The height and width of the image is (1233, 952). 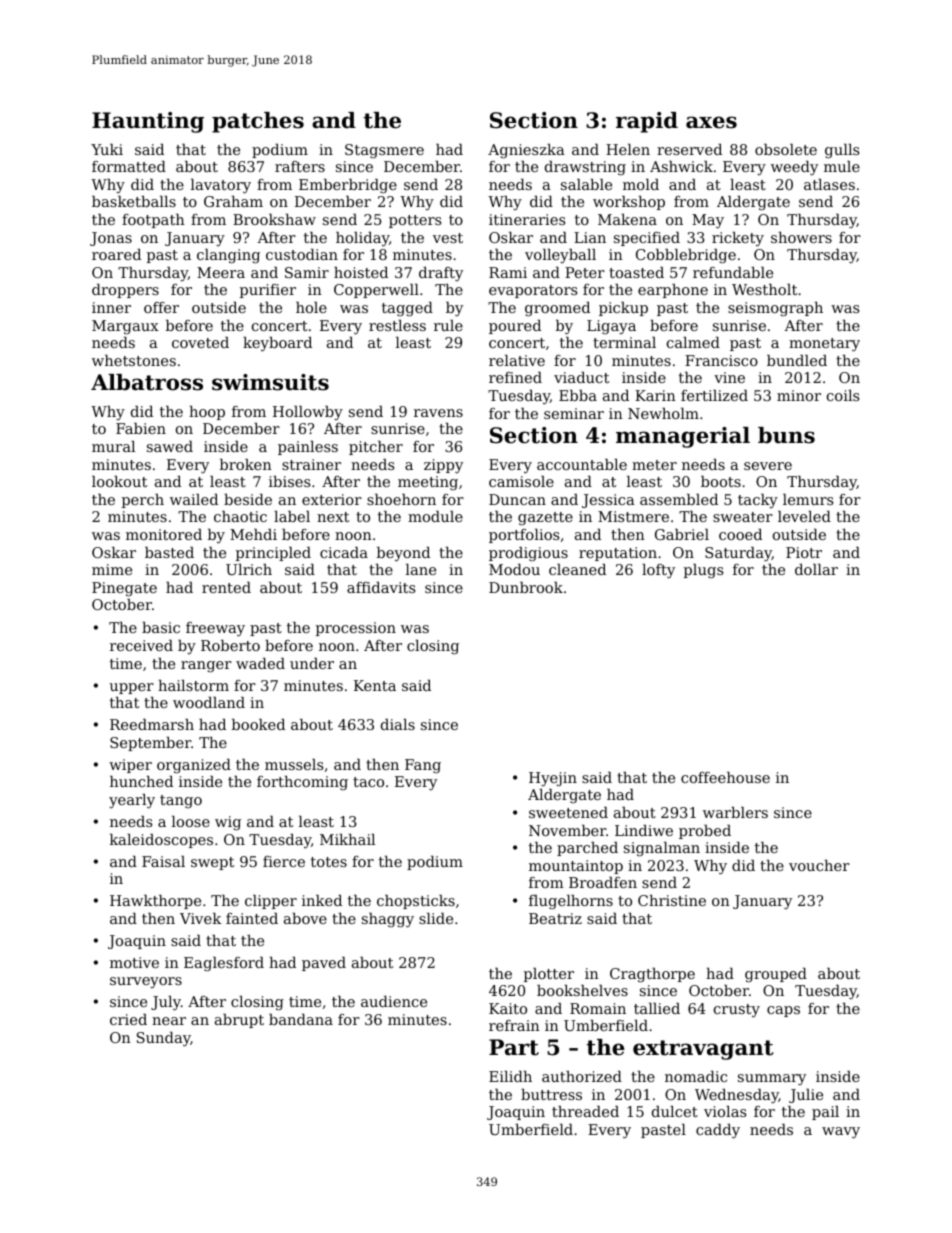 I want to click on drawstring, so click(x=585, y=168).
